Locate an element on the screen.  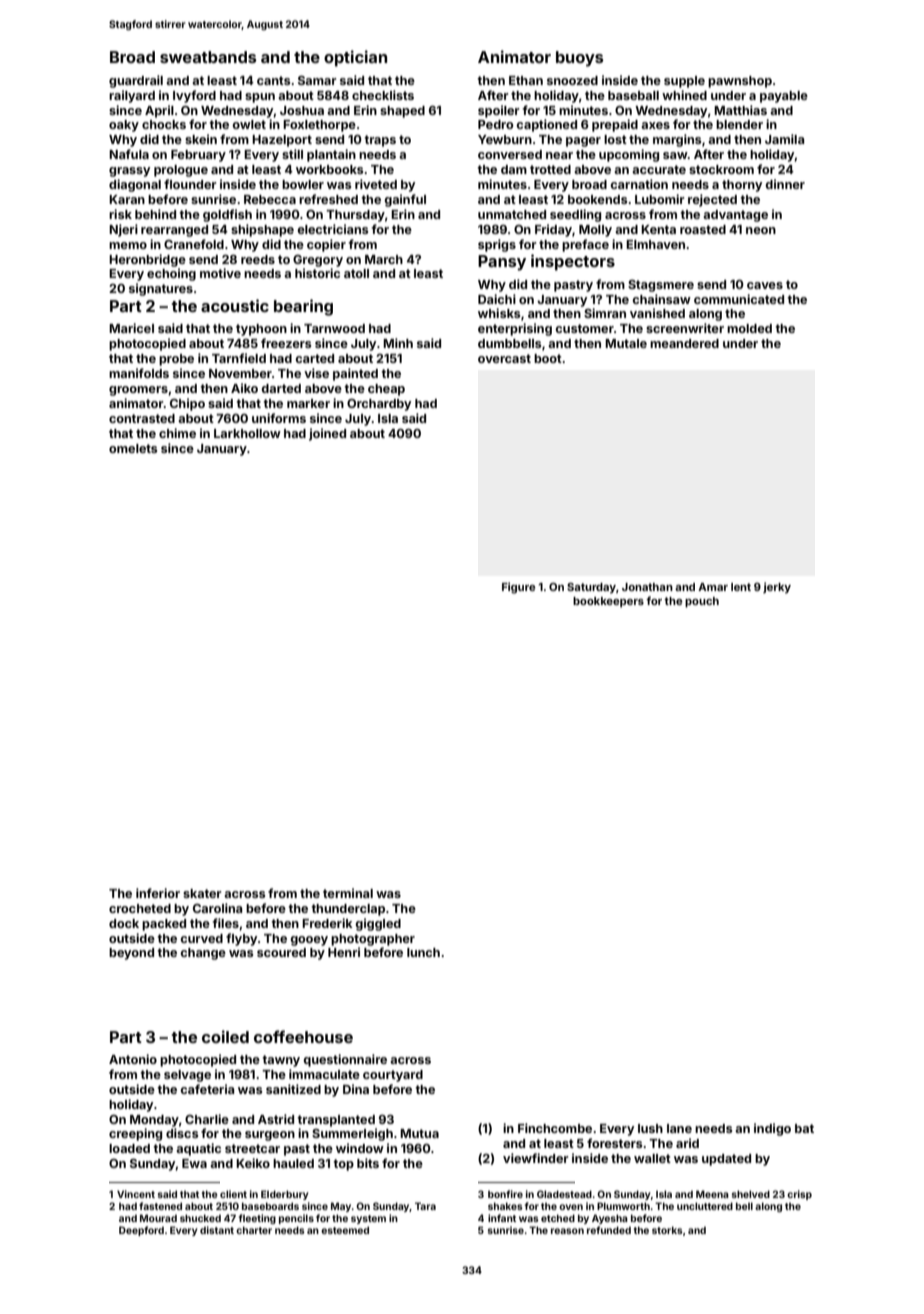
trotted is located at coordinates (550, 169).
